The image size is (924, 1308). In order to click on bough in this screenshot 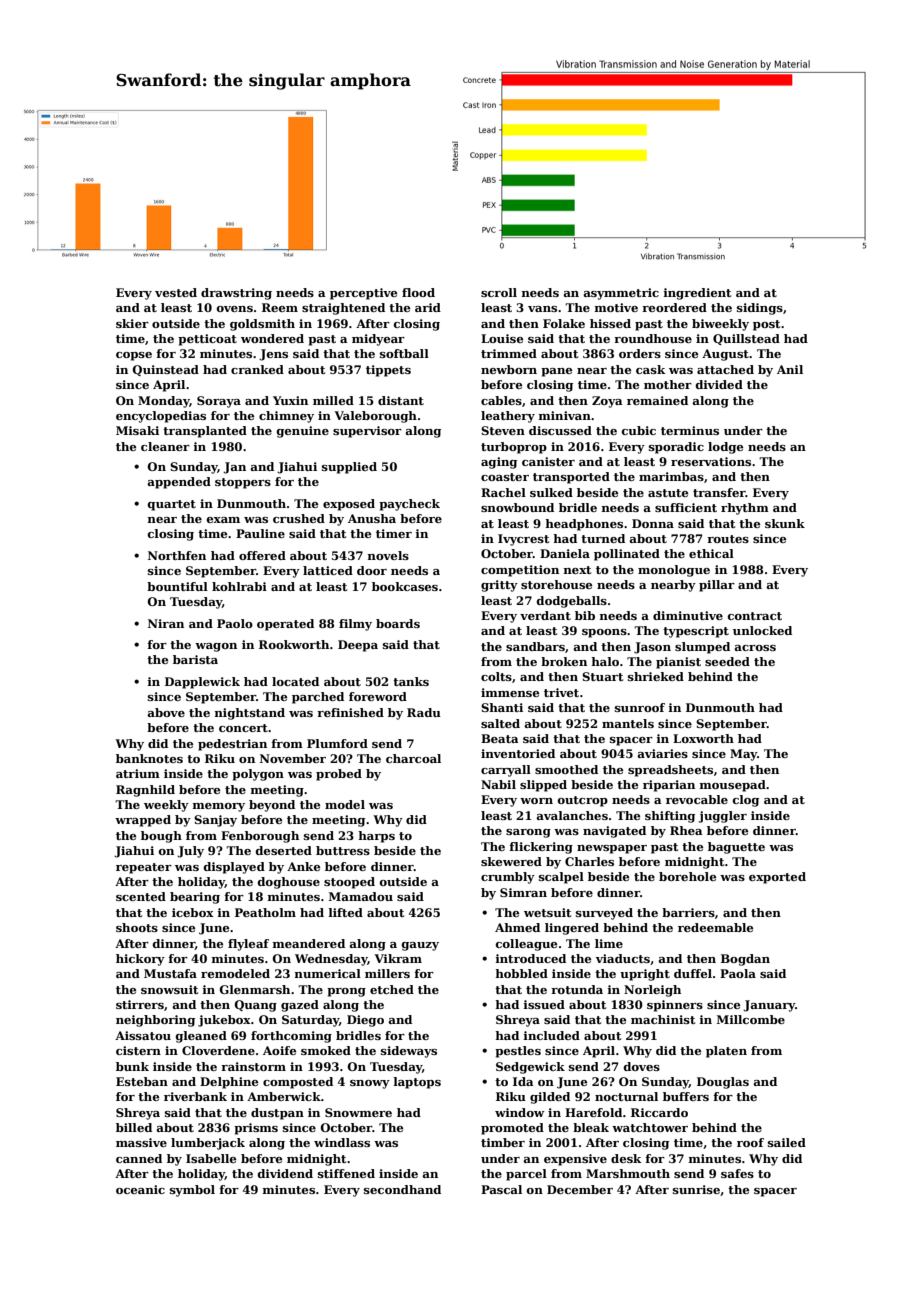, I will do `click(161, 837)`.
